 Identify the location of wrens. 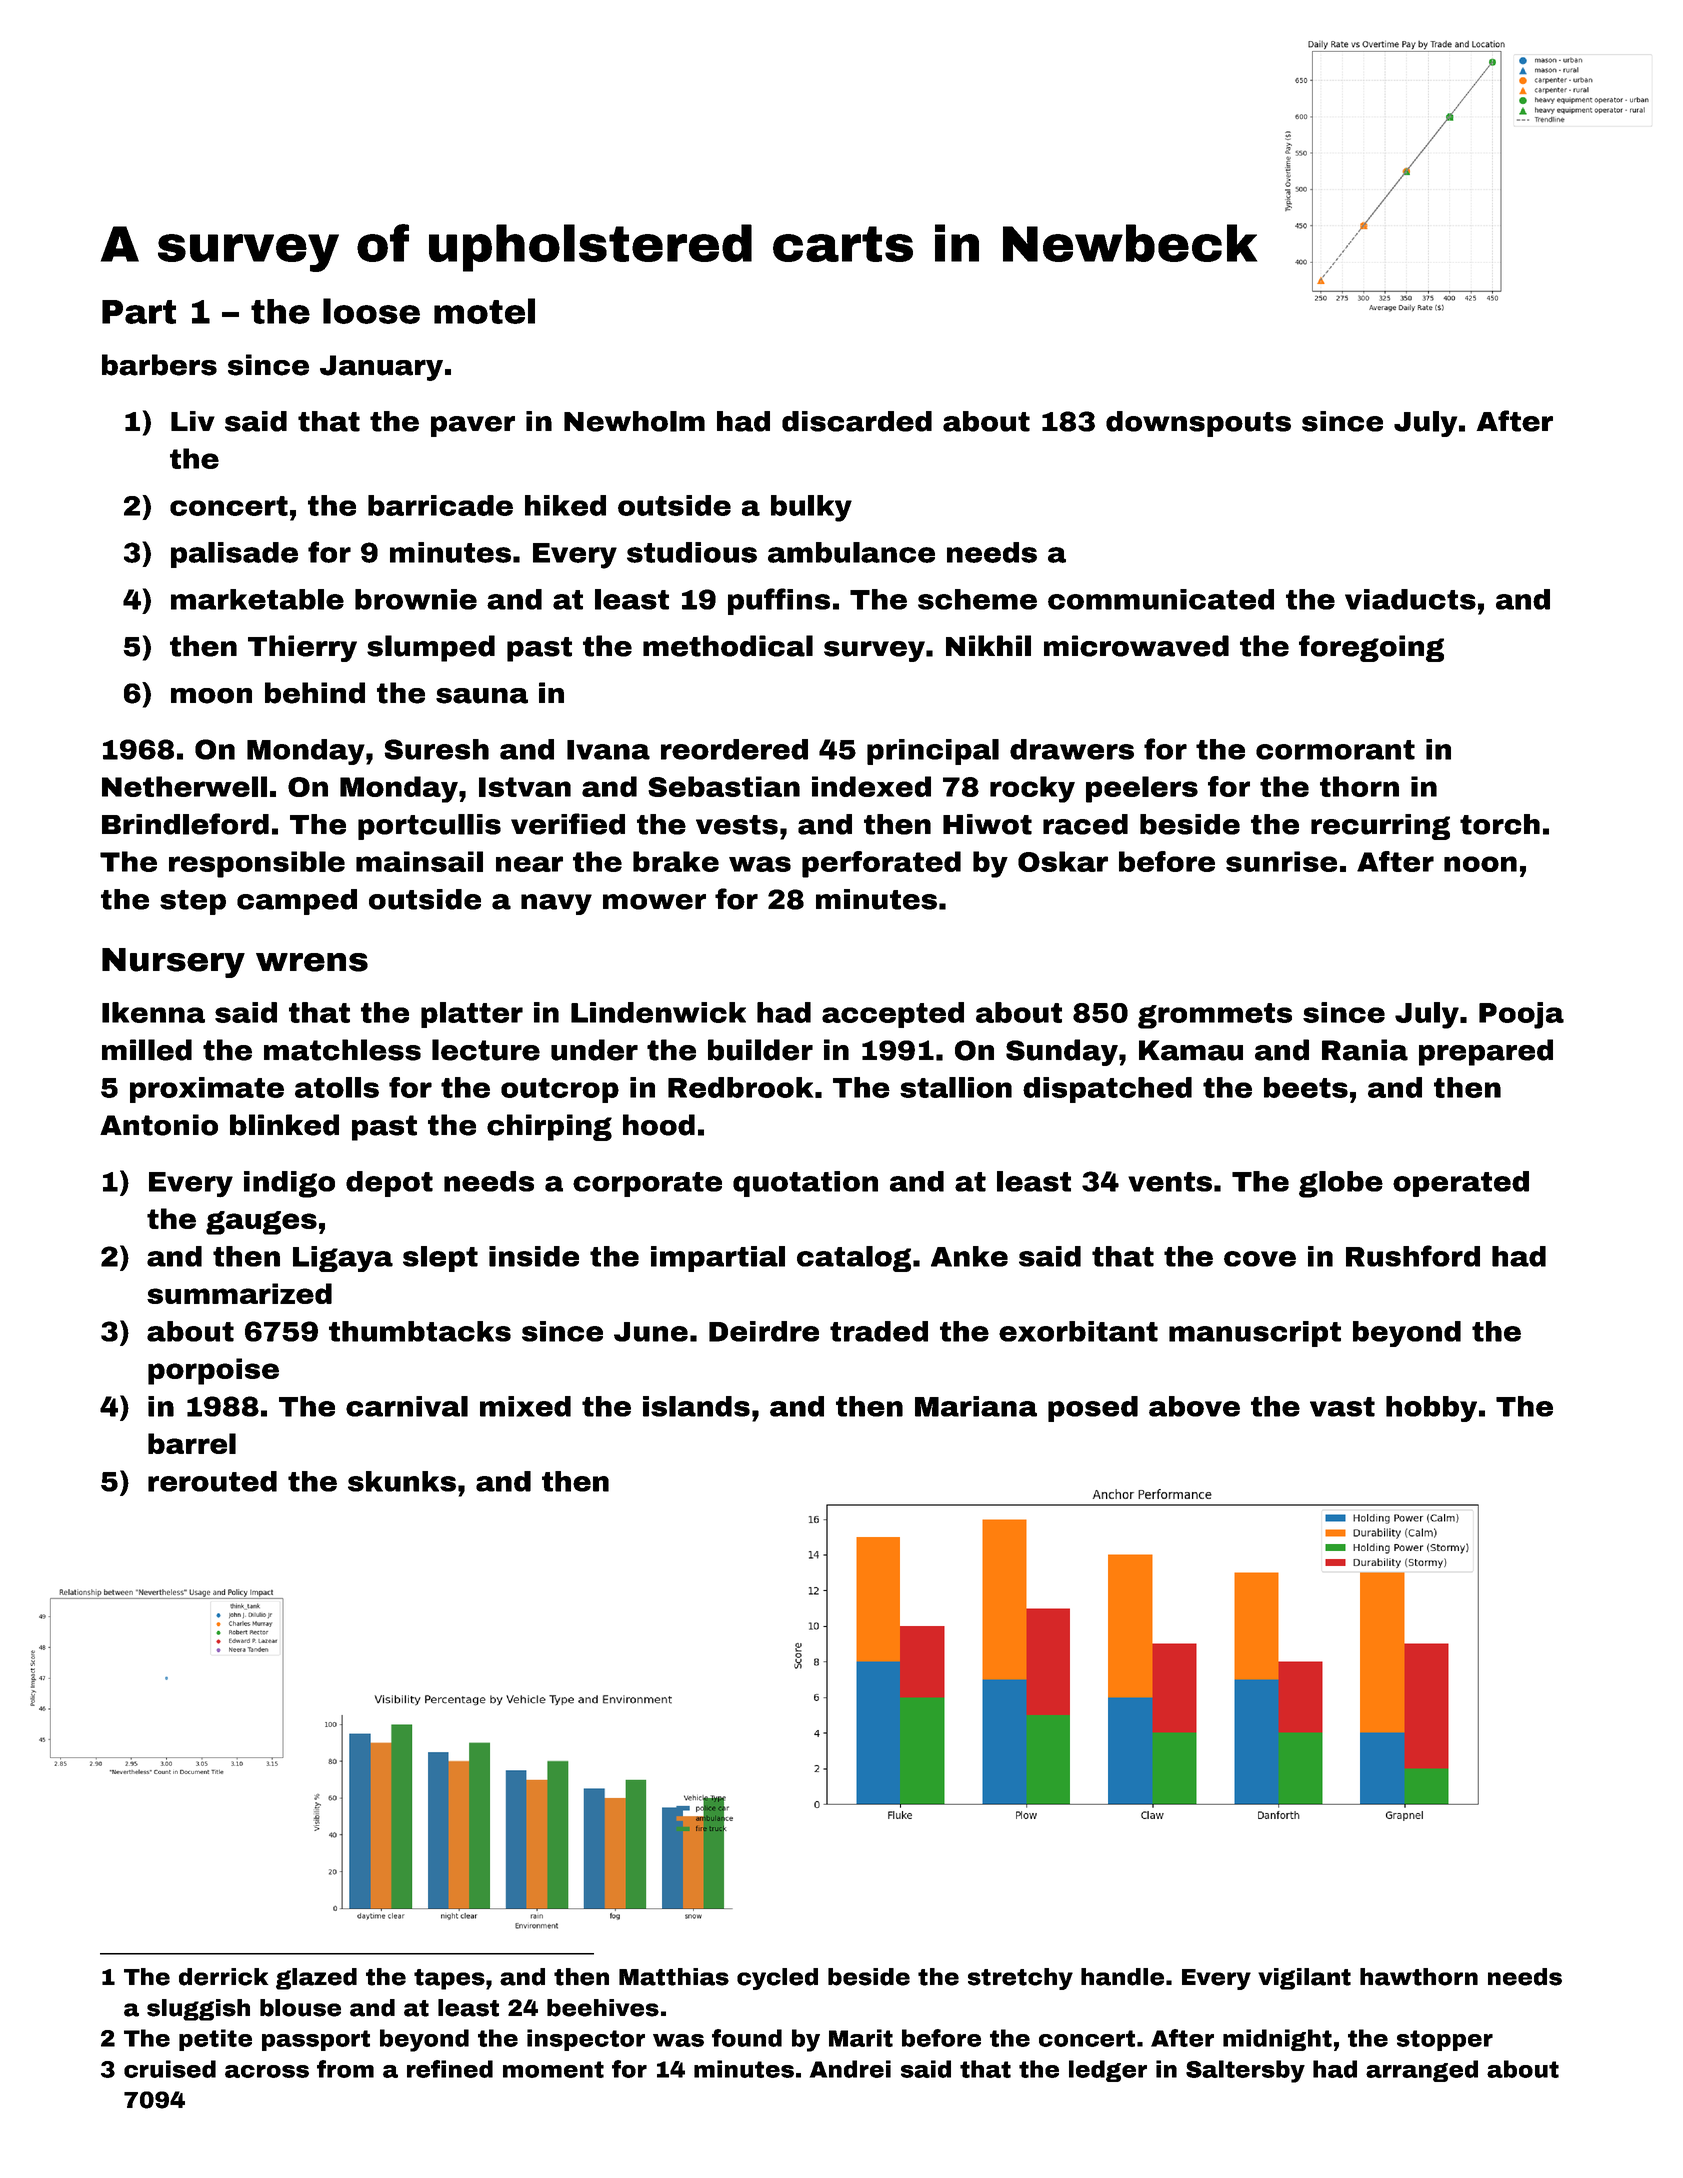
(312, 962).
